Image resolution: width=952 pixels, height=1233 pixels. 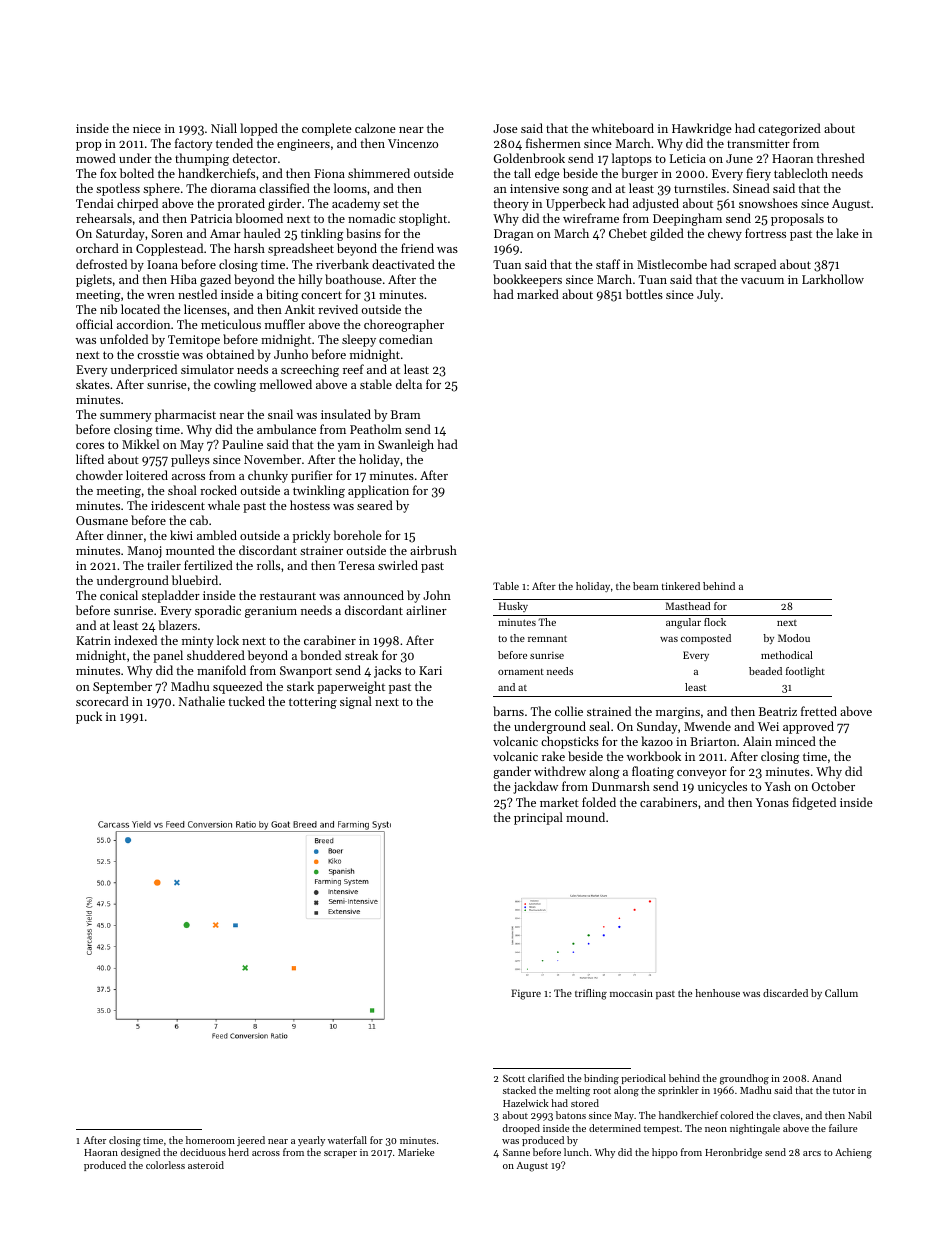 I want to click on niece, so click(x=147, y=128).
